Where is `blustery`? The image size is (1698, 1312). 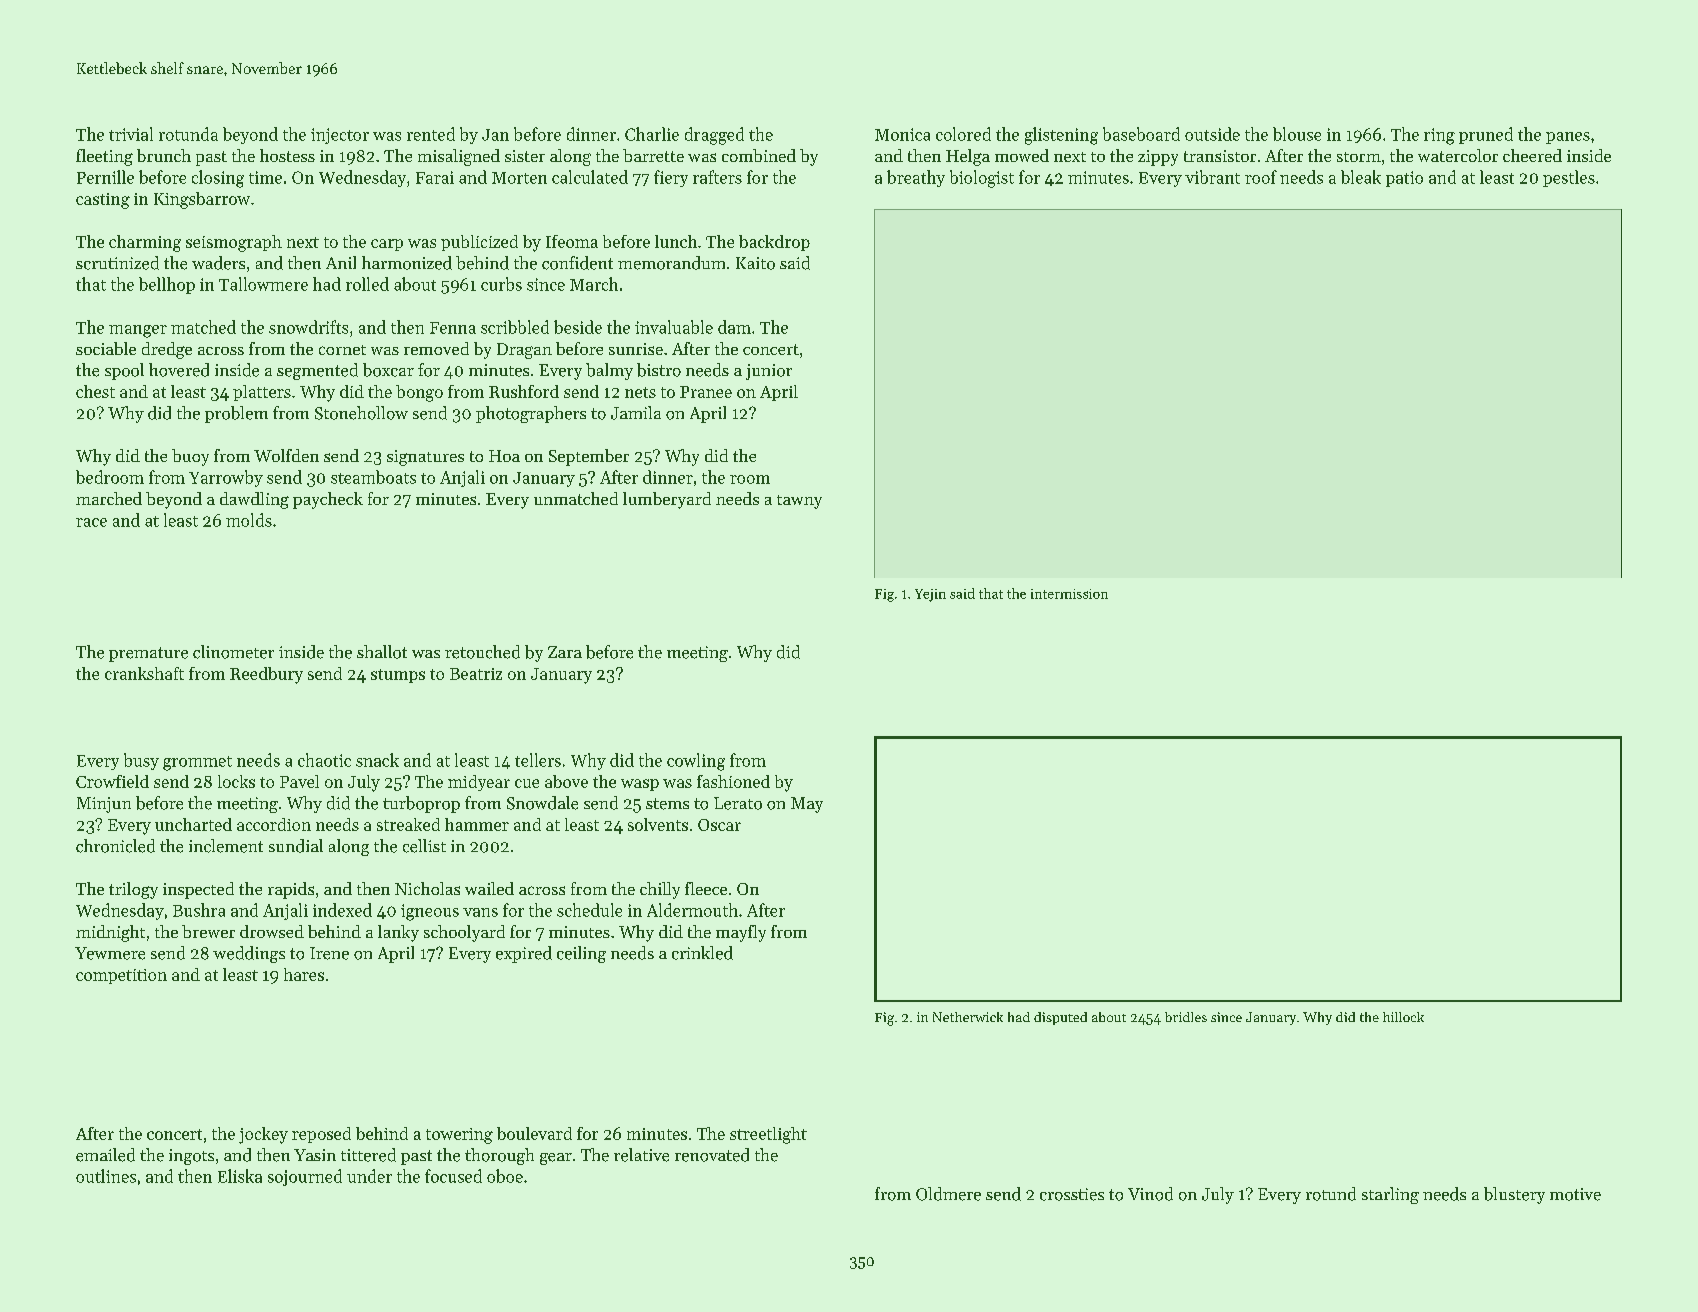
blustery is located at coordinates (1514, 1195).
